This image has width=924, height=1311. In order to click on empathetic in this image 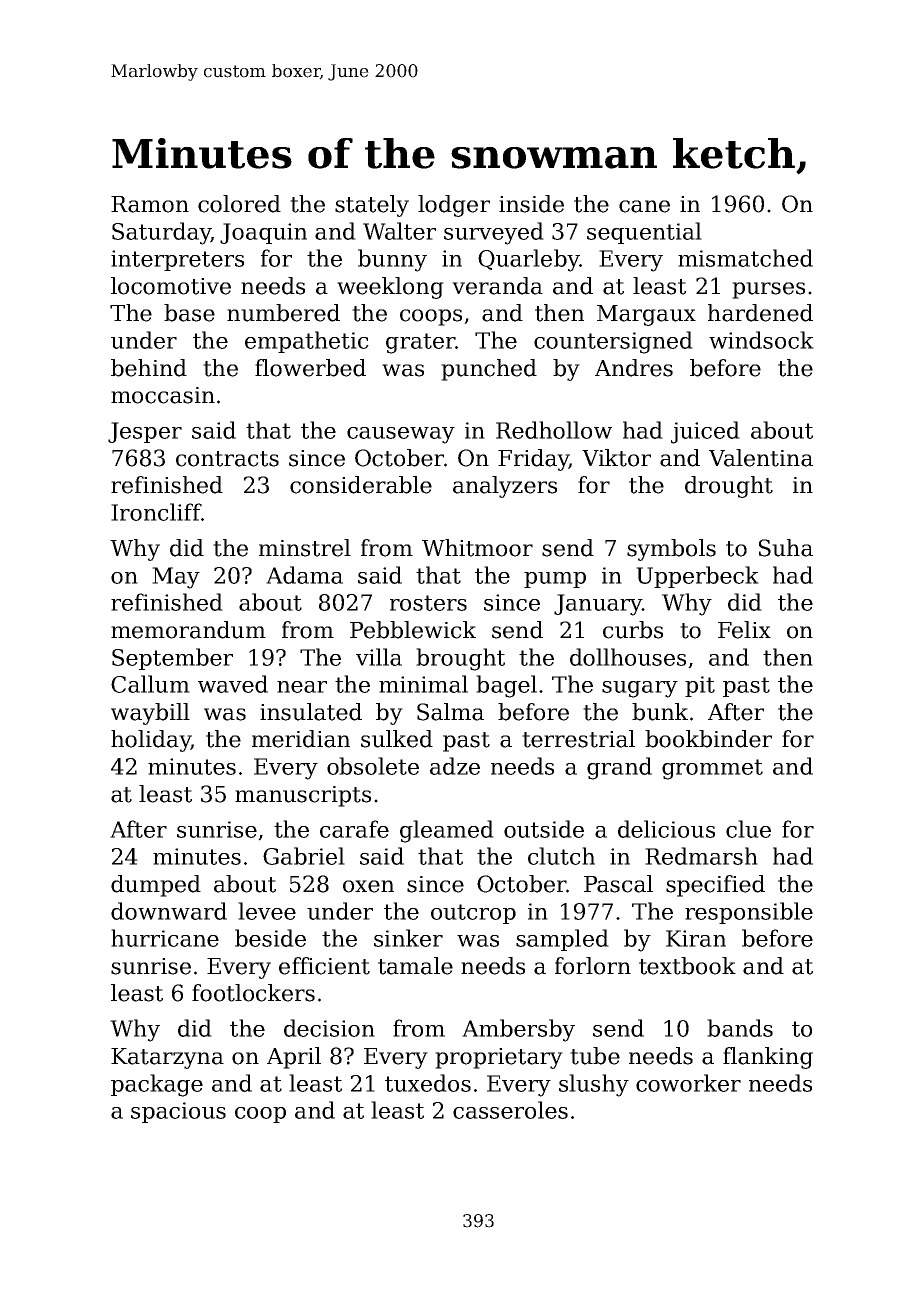, I will do `click(307, 342)`.
